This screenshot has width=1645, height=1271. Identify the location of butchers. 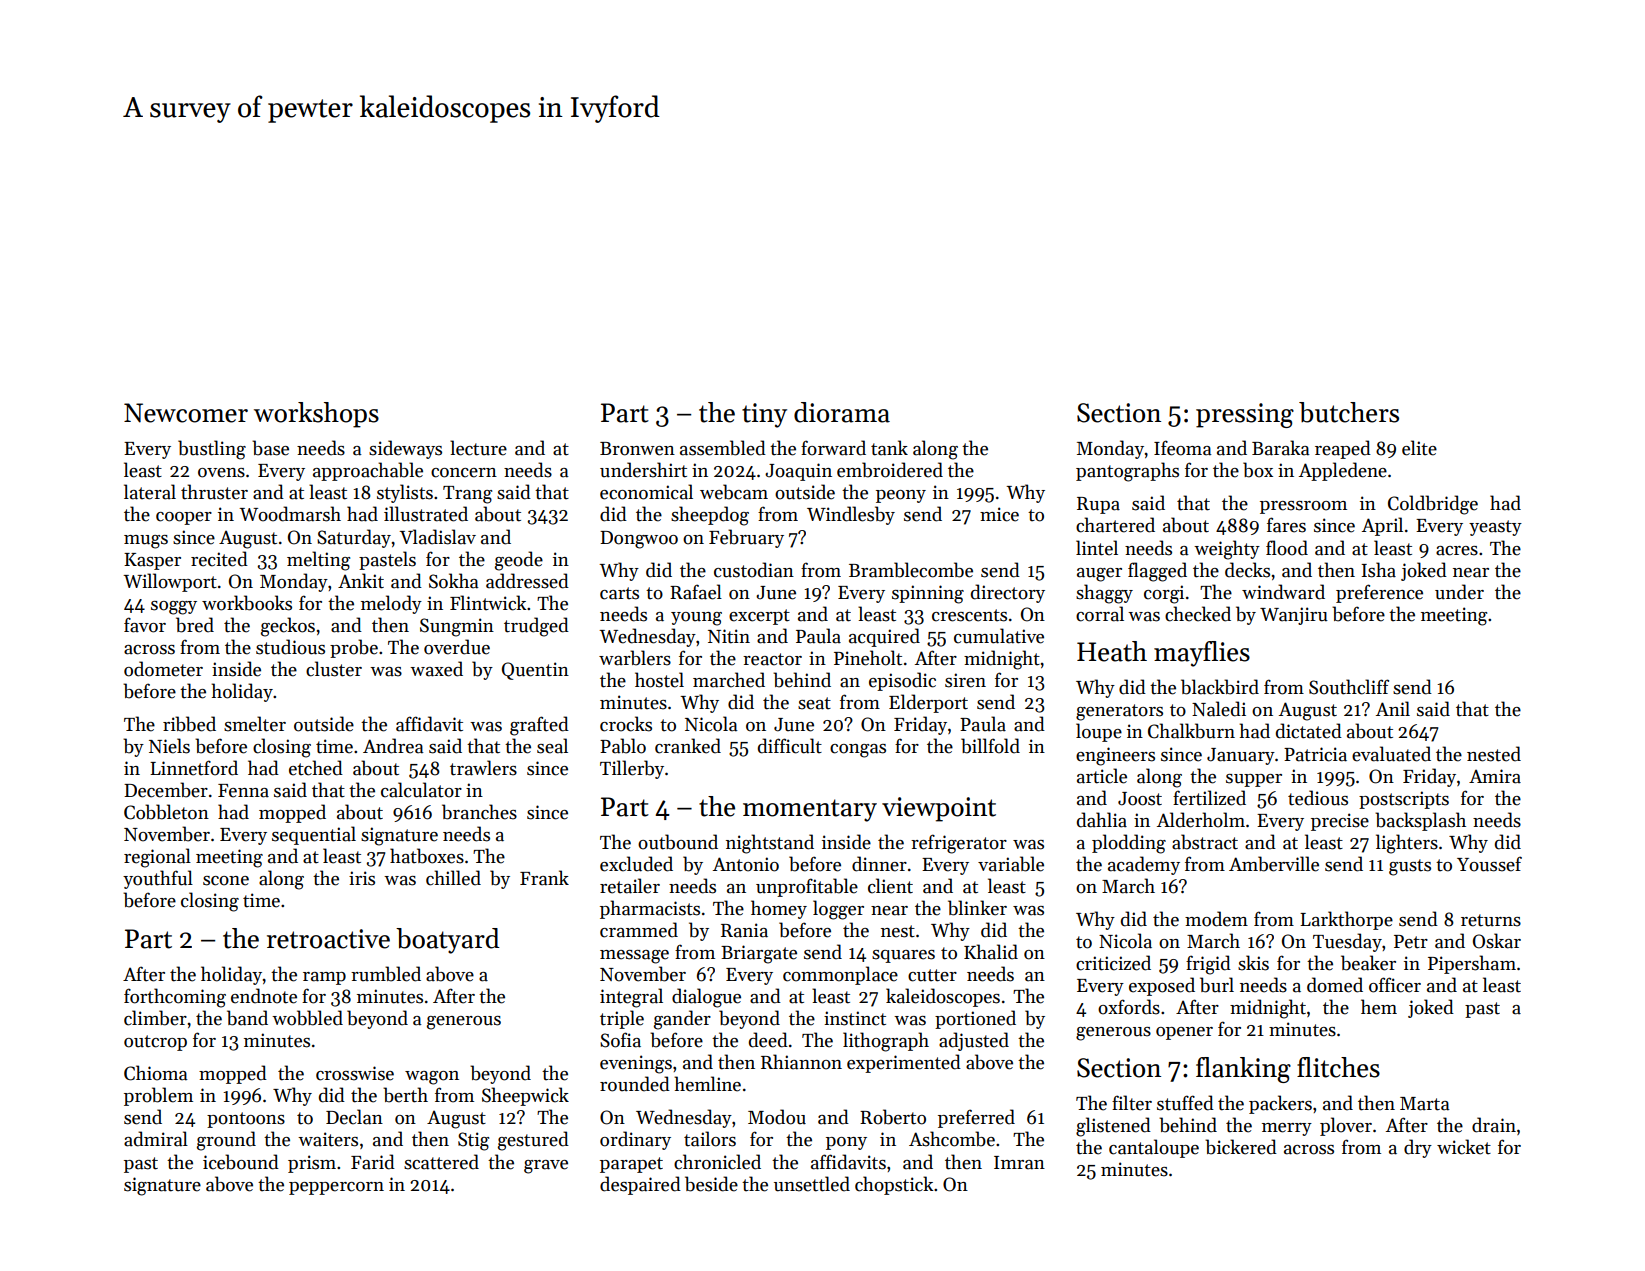
(1349, 412).
